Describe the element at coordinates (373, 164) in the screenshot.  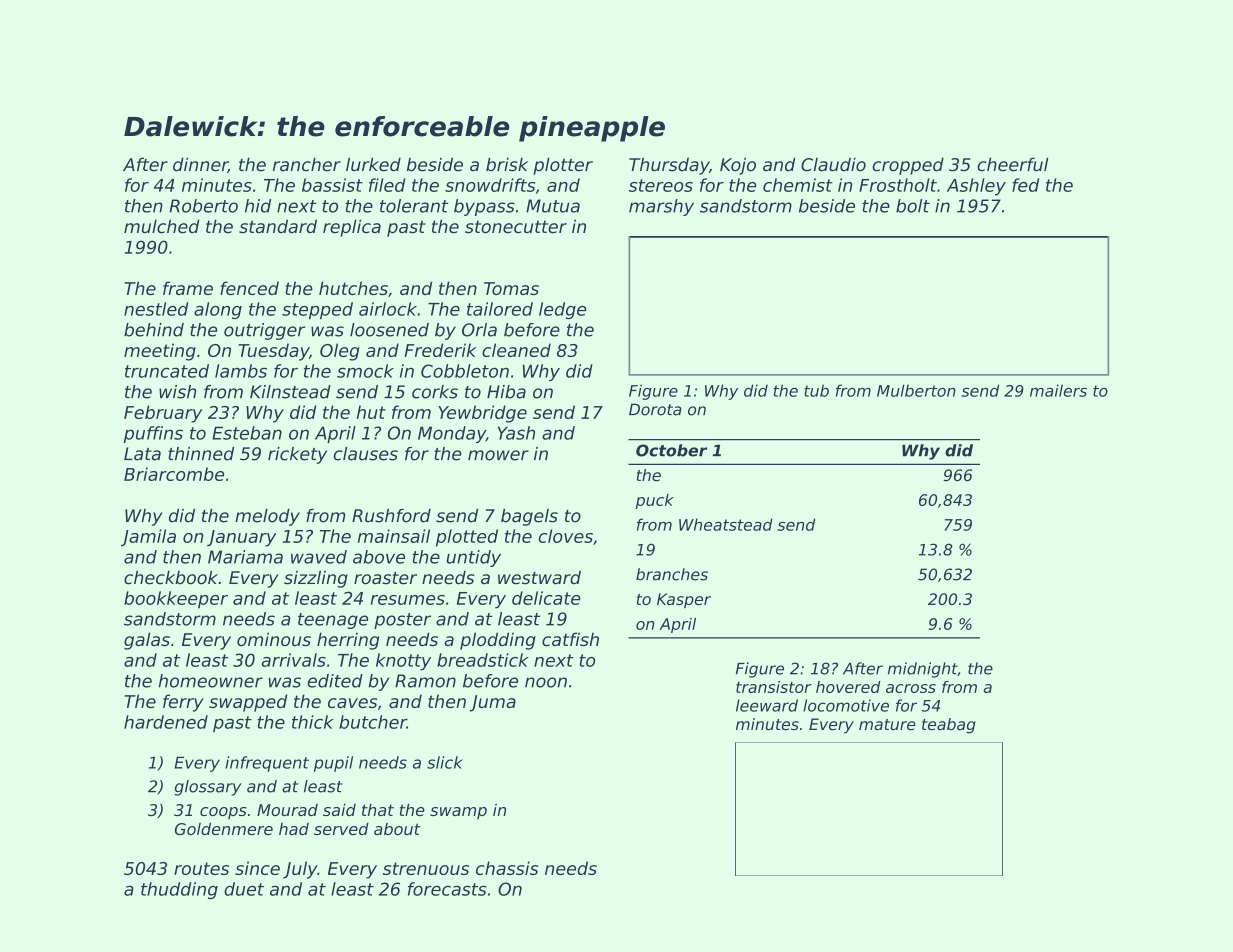
I see `lurked` at that location.
